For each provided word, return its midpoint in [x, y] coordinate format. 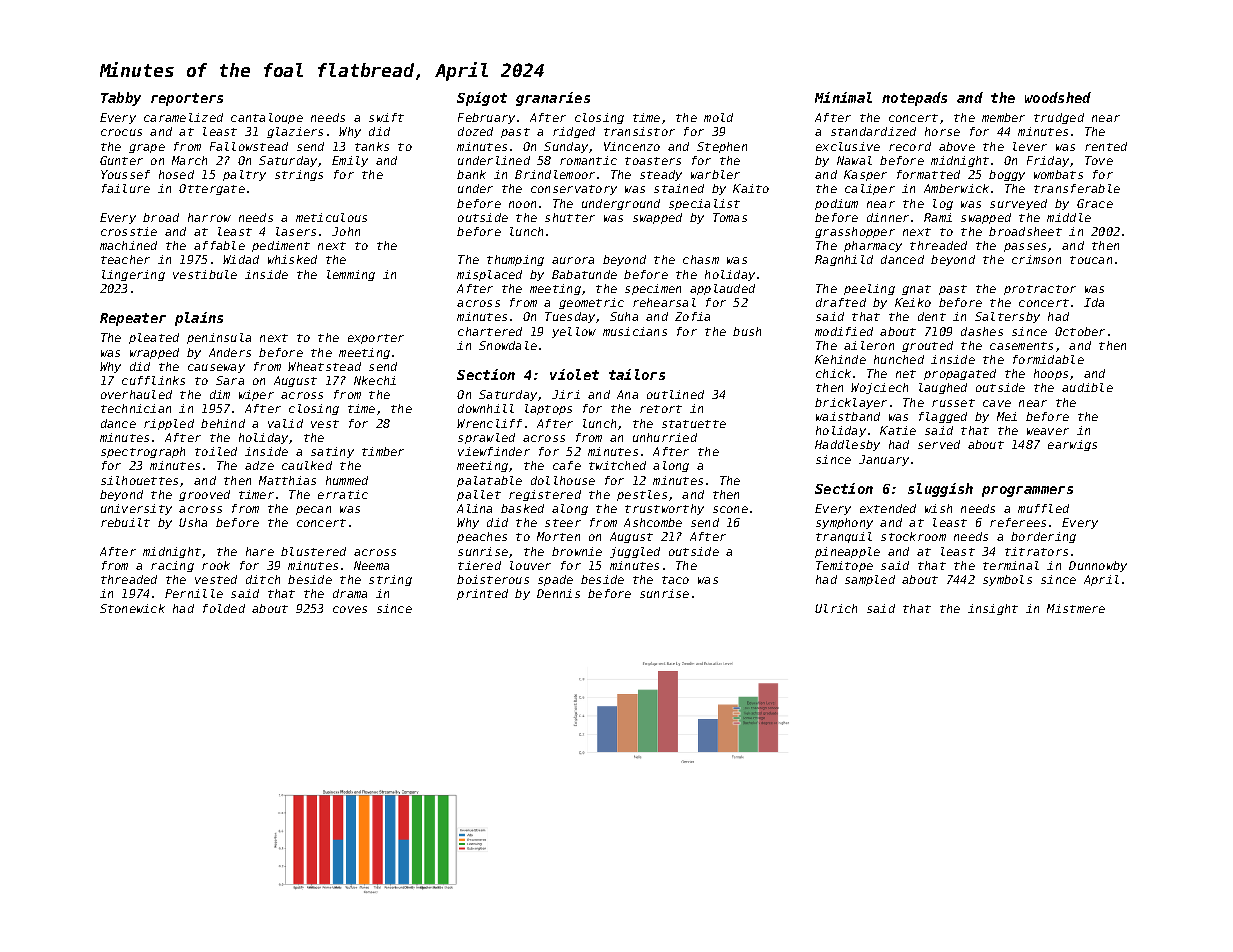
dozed [475, 131]
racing [172, 566]
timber [383, 451]
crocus [121, 132]
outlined [675, 394]
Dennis [558, 593]
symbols [1007, 580]
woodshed [1058, 97]
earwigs [1072, 445]
